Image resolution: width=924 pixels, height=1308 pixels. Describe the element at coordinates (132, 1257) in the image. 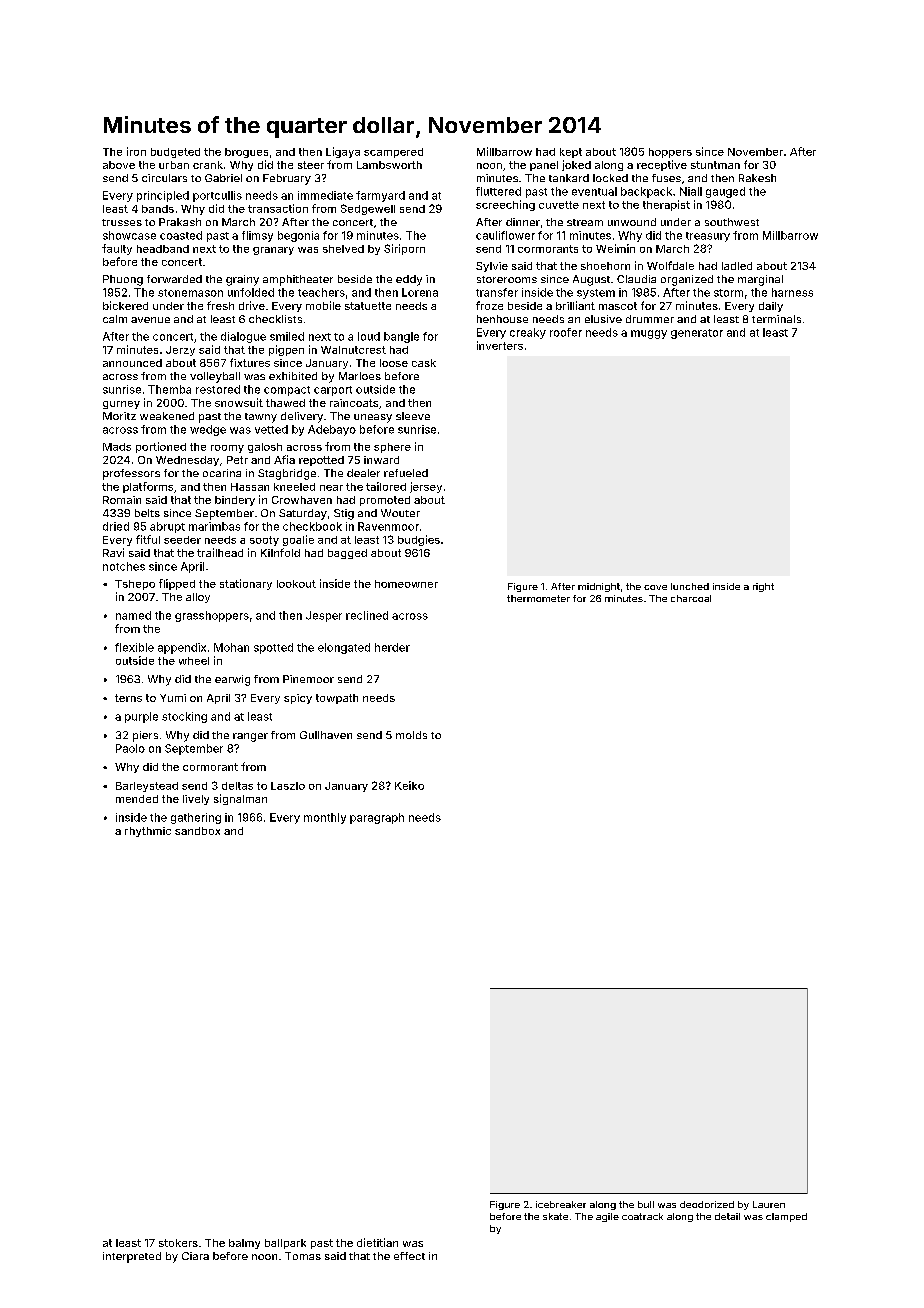

I see `interpreted` at that location.
